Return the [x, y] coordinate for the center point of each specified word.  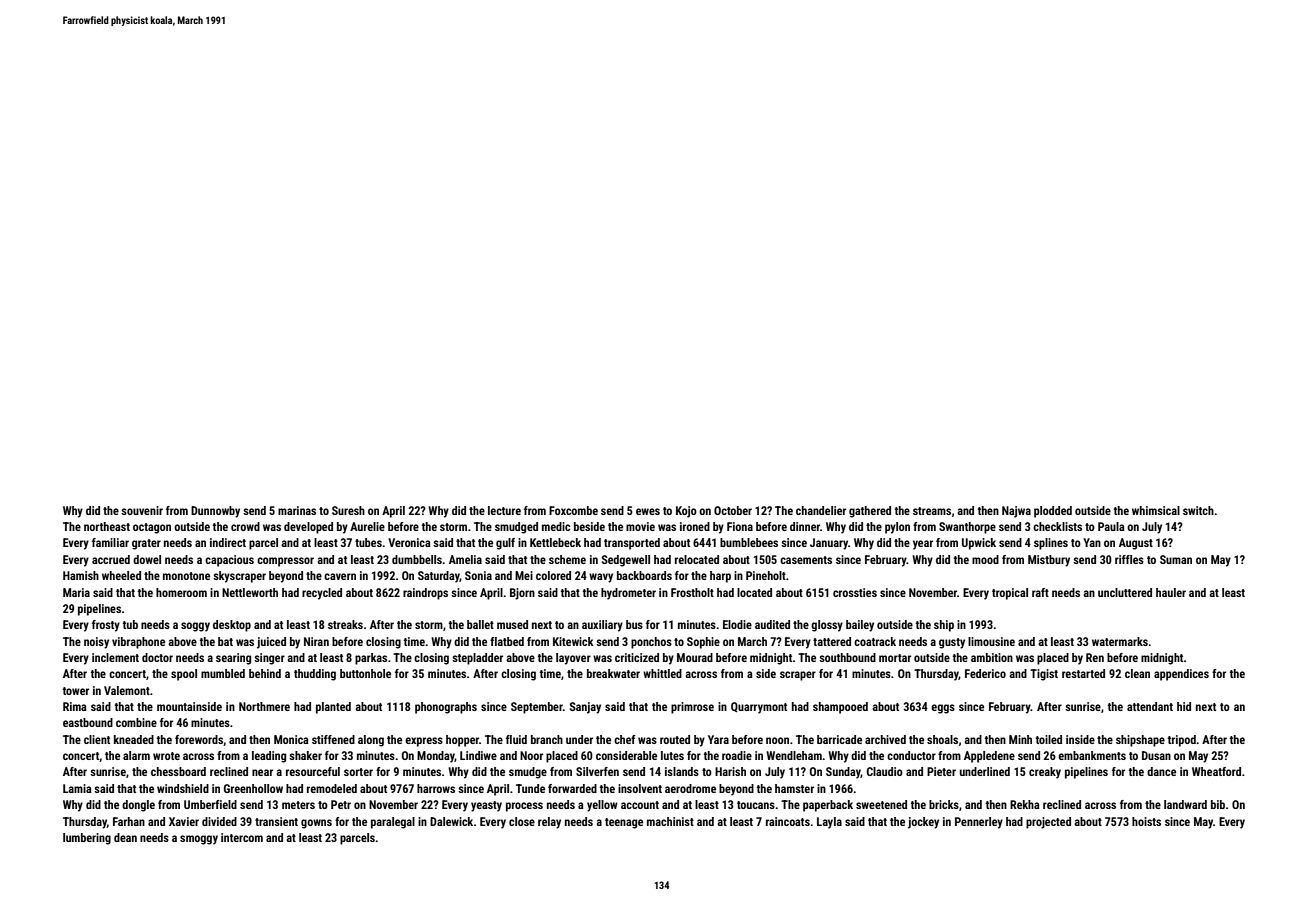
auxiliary [602, 626]
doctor [157, 657]
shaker [305, 755]
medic [556, 526]
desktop [232, 626]
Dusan [1156, 755]
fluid [516, 739]
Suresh [348, 510]
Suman [1176, 559]
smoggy [199, 840]
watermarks [1120, 641]
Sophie [703, 643]
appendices [1181, 675]
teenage [624, 823]
